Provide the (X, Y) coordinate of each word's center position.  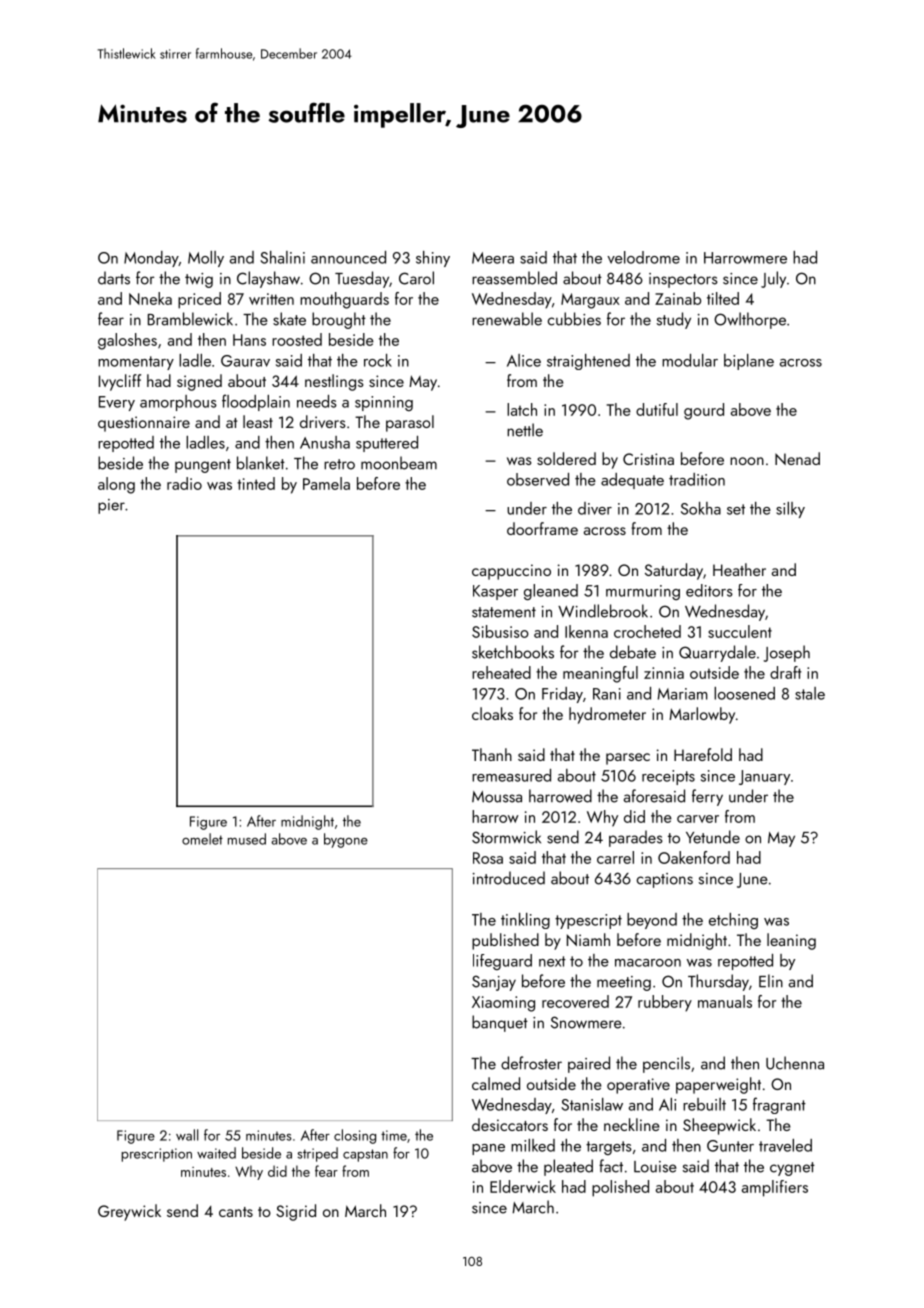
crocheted (647, 631)
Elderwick (523, 1186)
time (394, 1135)
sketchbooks (513, 652)
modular (690, 360)
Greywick (129, 1212)
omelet (202, 839)
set (736, 509)
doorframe (542, 528)
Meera (493, 258)
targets (609, 1148)
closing (355, 1136)
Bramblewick (190, 319)
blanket (261, 463)
